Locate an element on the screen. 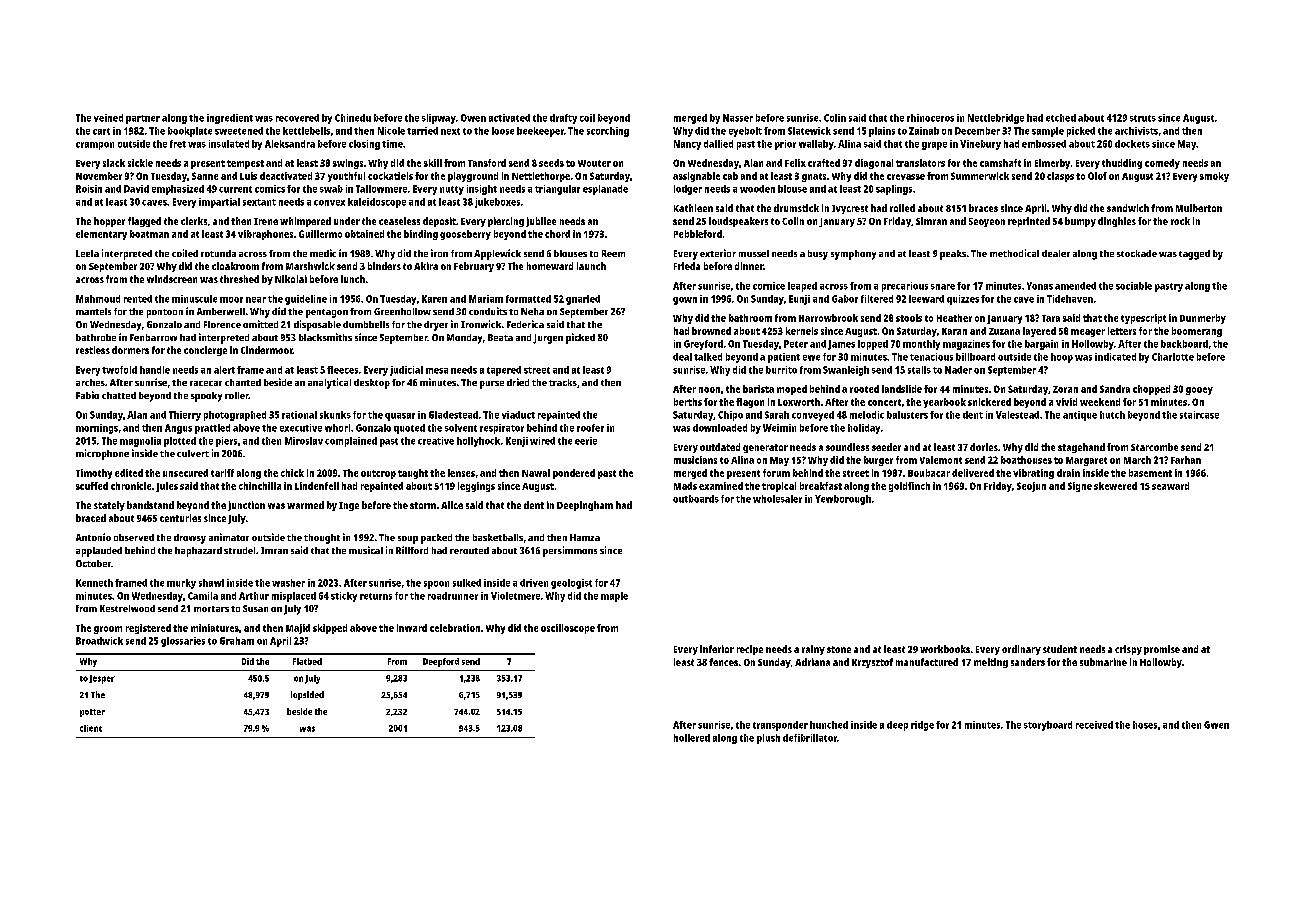 The image size is (1308, 924). hollered is located at coordinates (692, 738).
